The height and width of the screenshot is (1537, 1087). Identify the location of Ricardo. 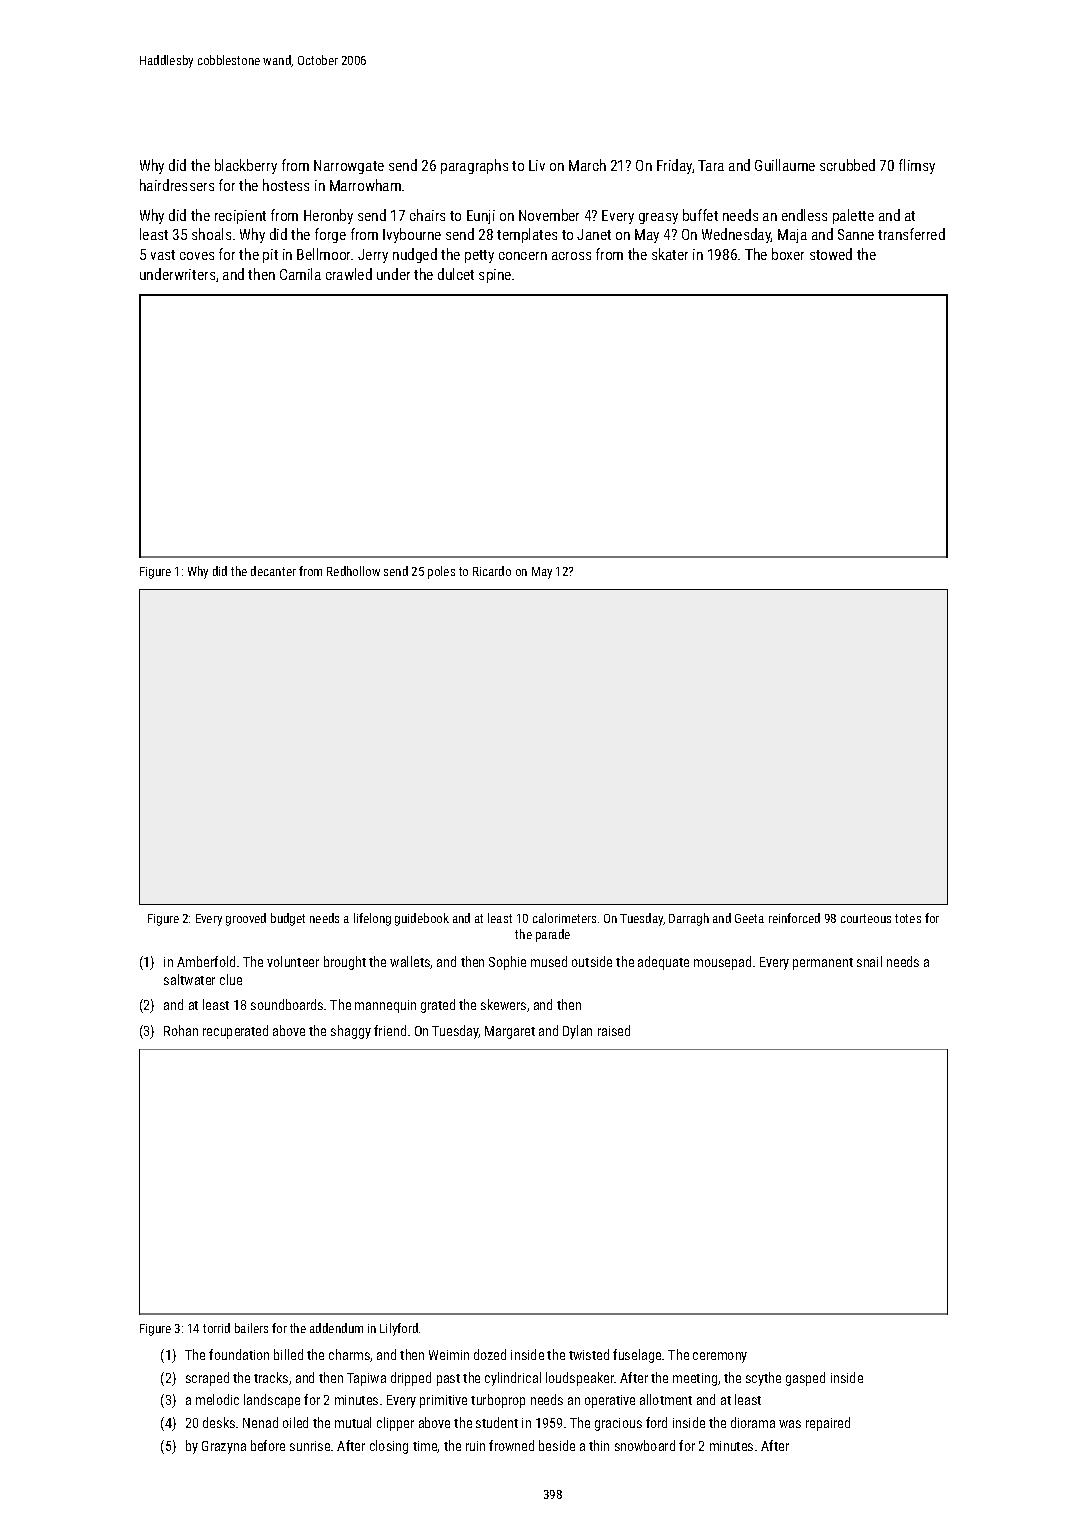
(492, 571).
